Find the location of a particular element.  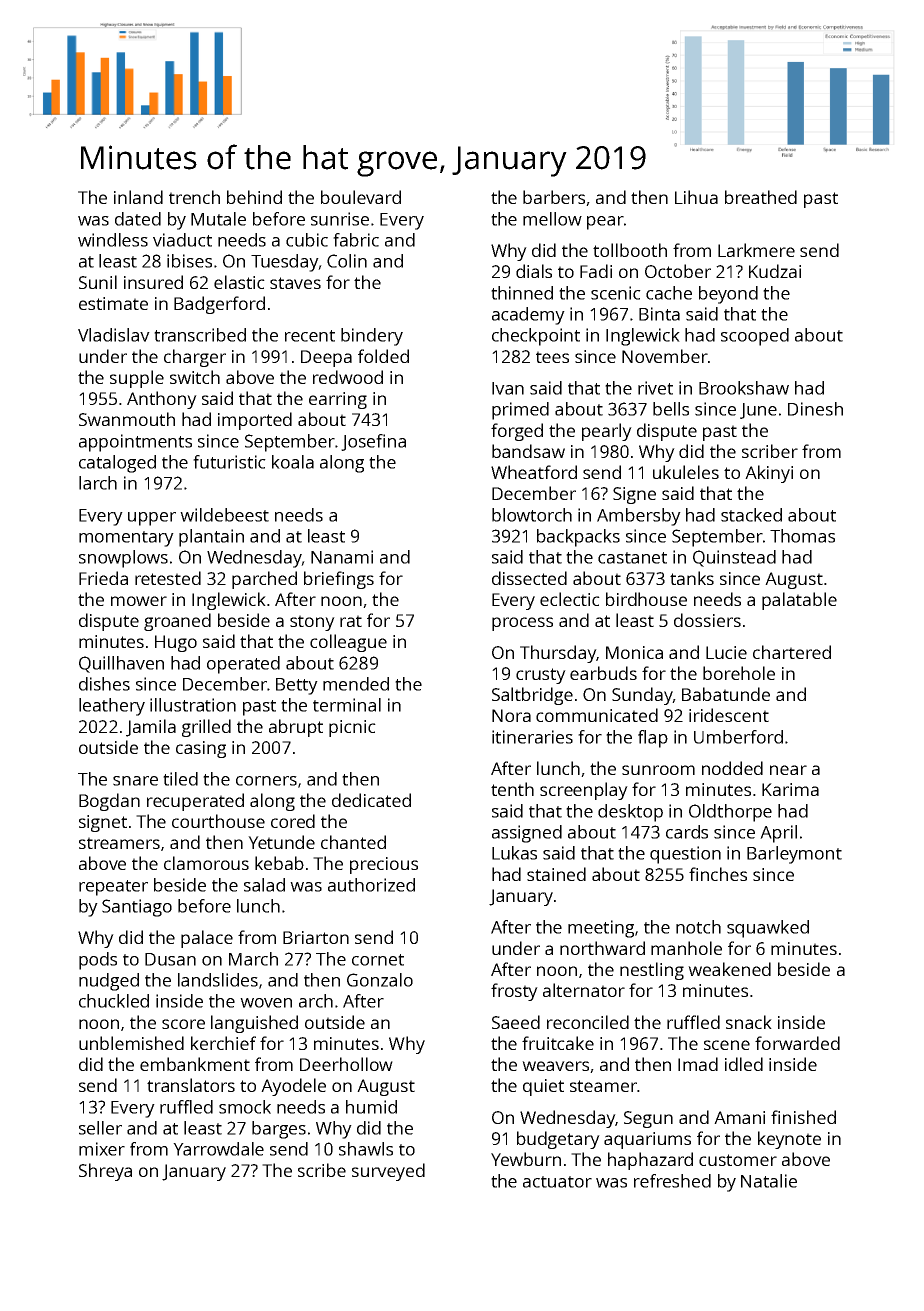

Shreya is located at coordinates (105, 1172).
